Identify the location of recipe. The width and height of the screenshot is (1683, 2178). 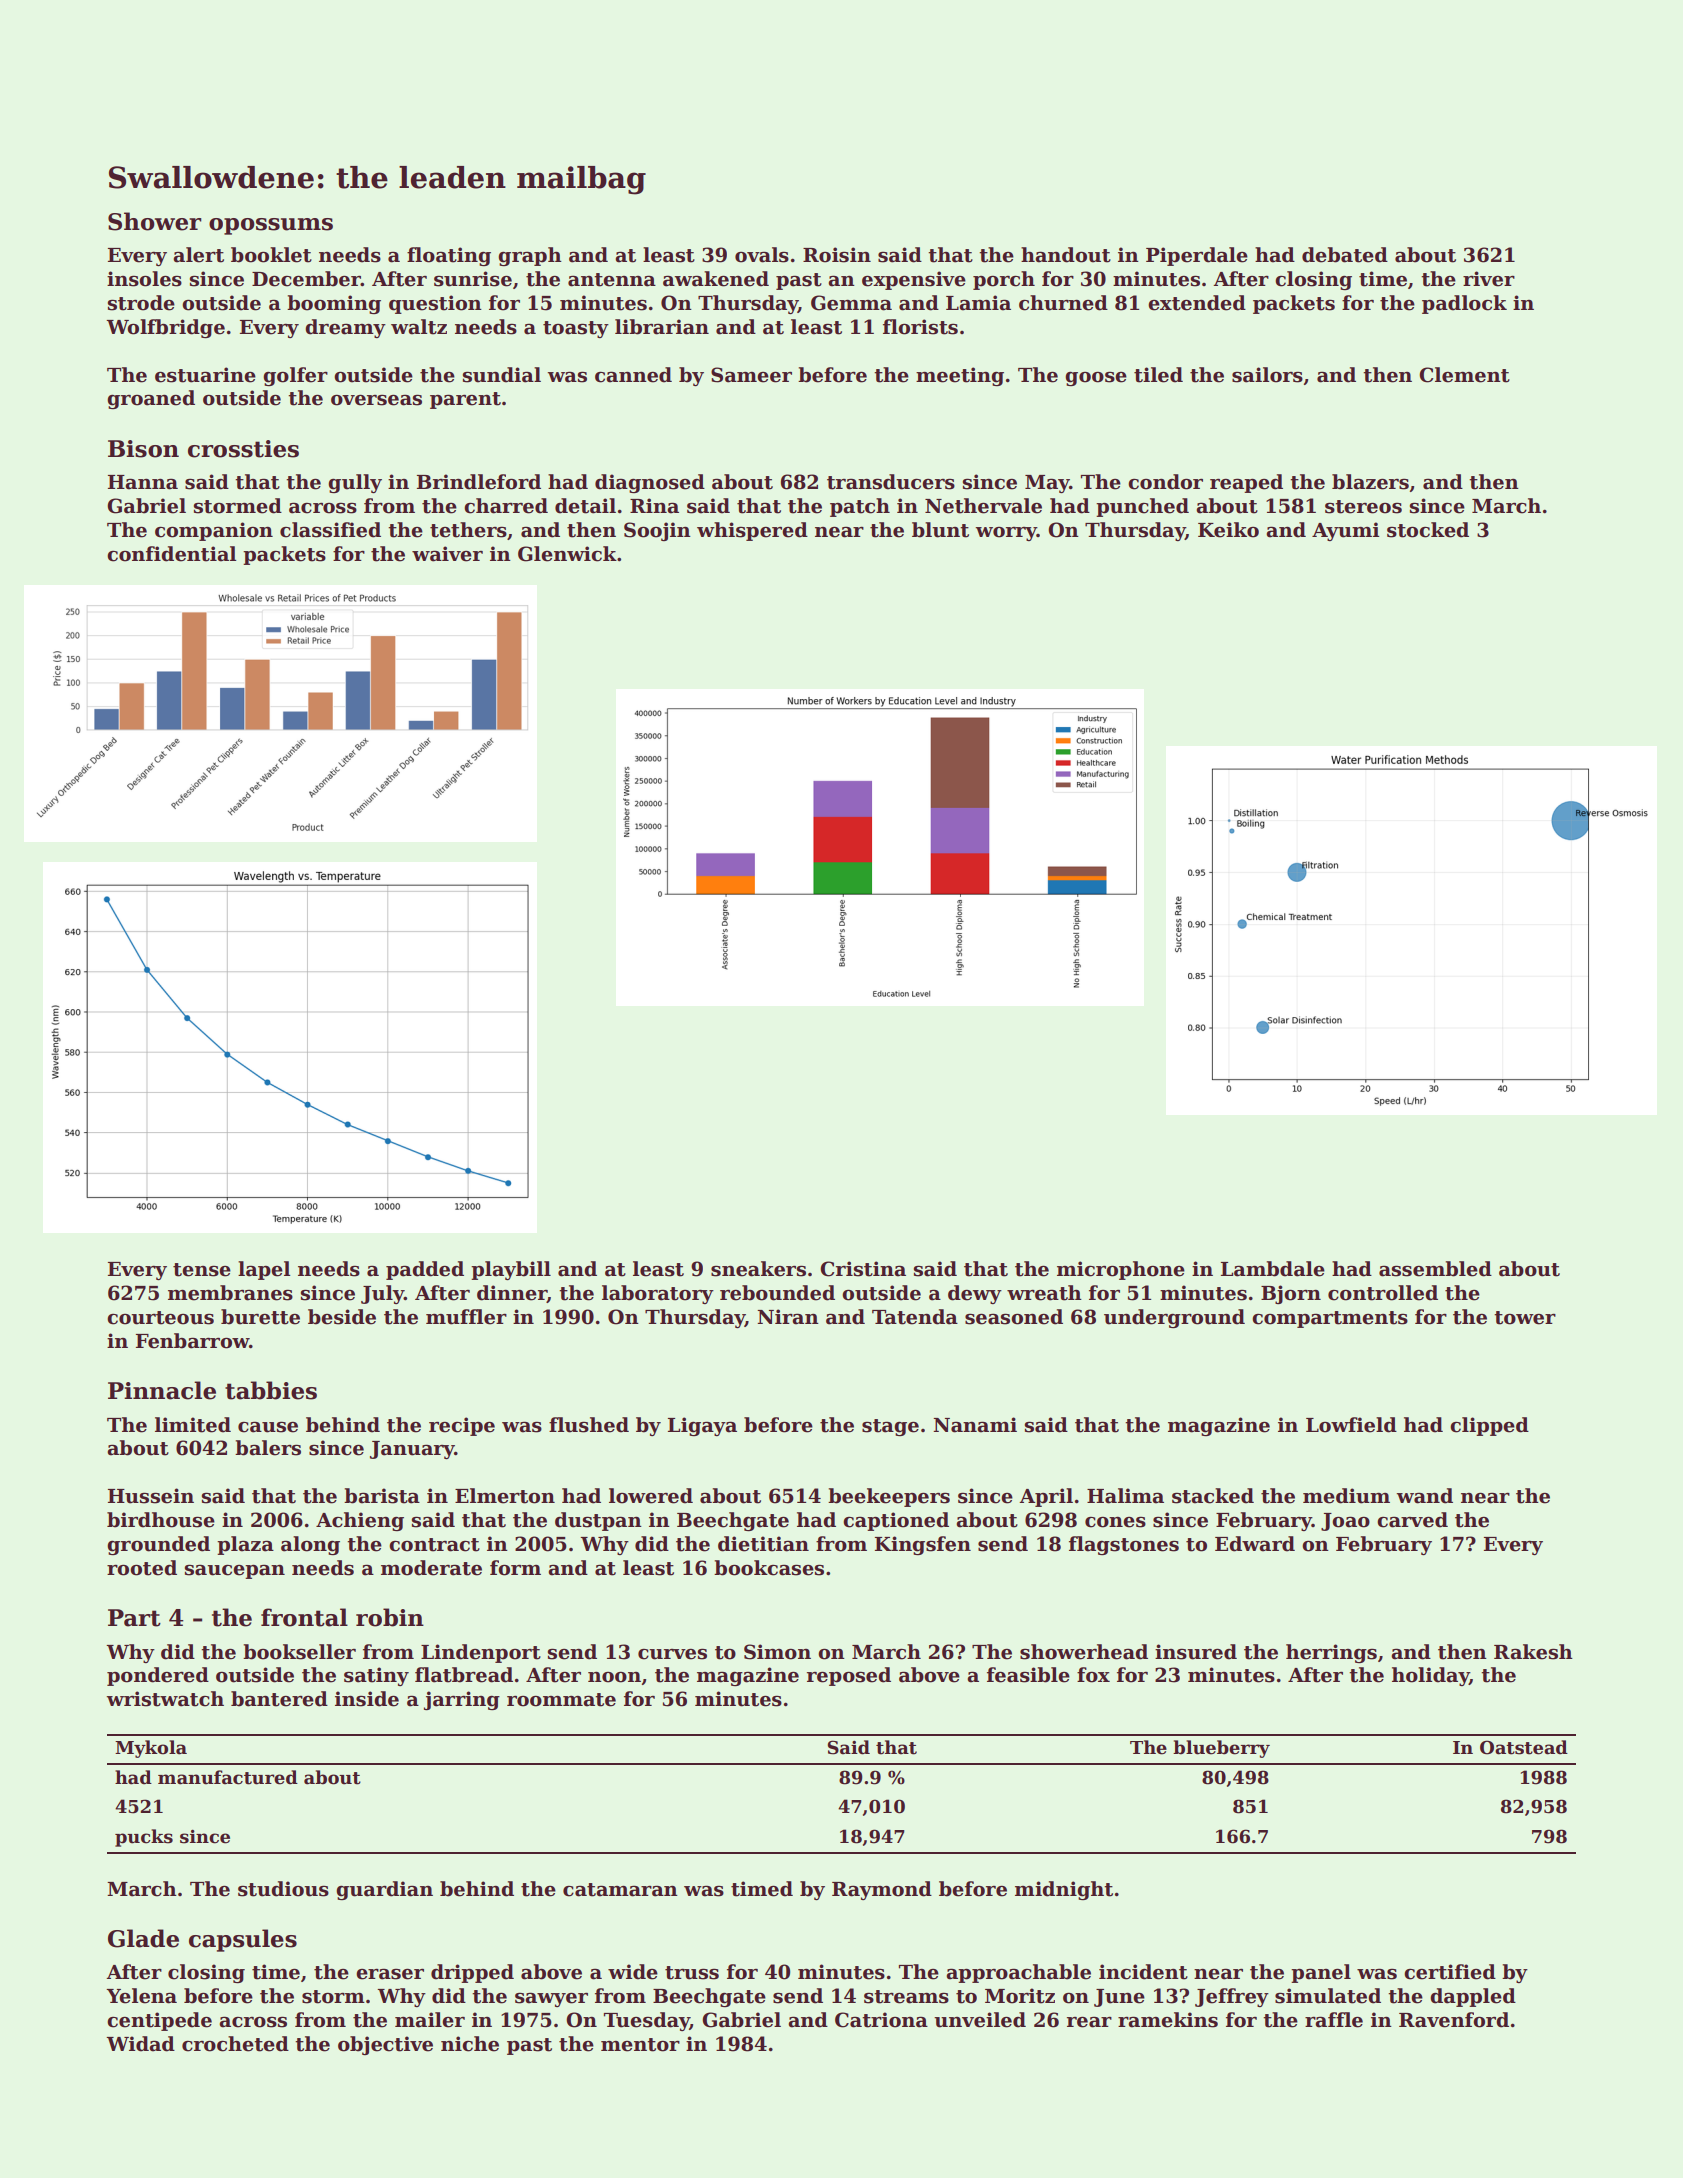
(462, 1426).
